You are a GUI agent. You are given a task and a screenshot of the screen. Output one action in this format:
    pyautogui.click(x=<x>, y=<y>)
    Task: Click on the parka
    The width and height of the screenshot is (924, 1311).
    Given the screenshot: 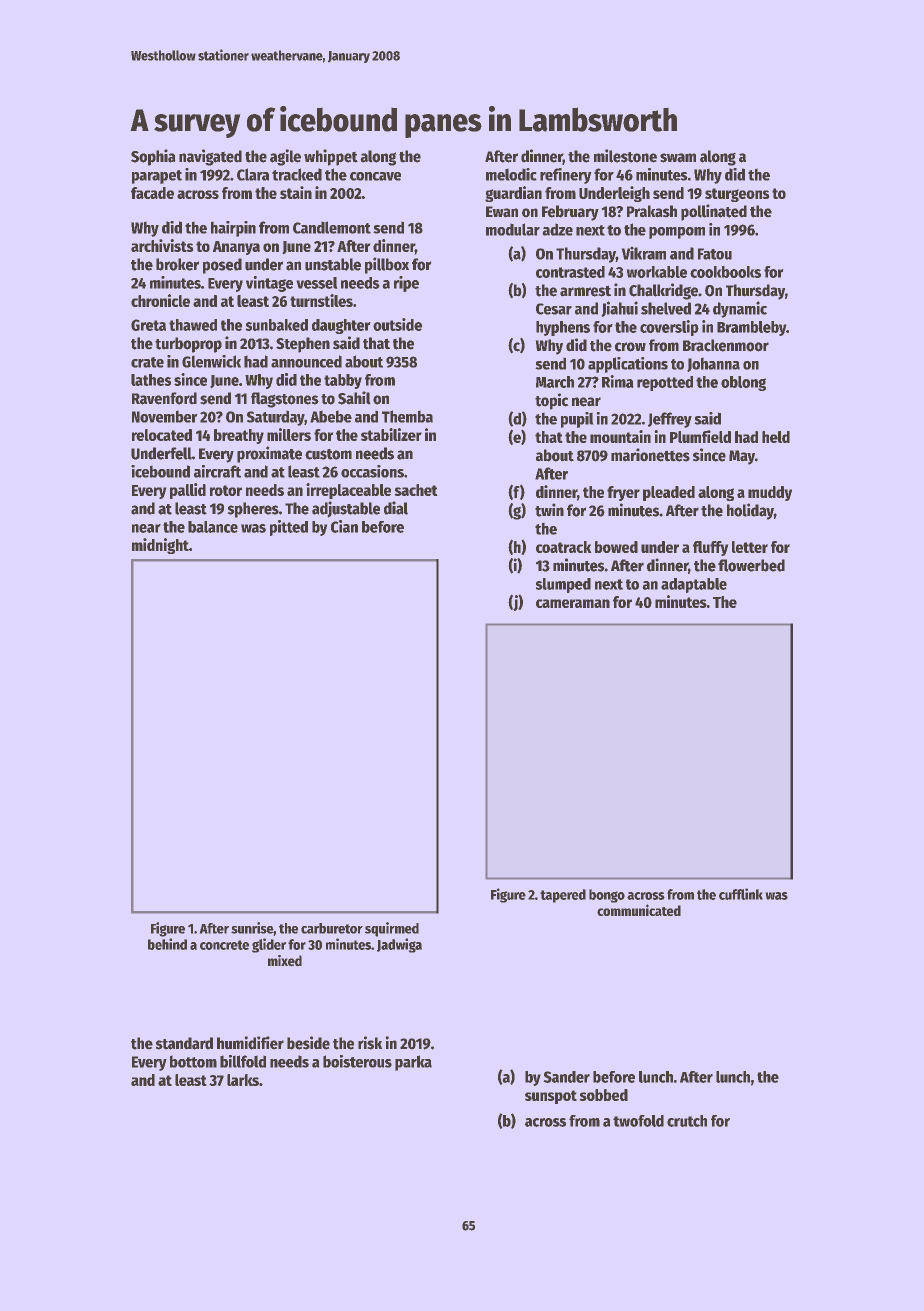 What is the action you would take?
    pyautogui.click(x=413, y=1063)
